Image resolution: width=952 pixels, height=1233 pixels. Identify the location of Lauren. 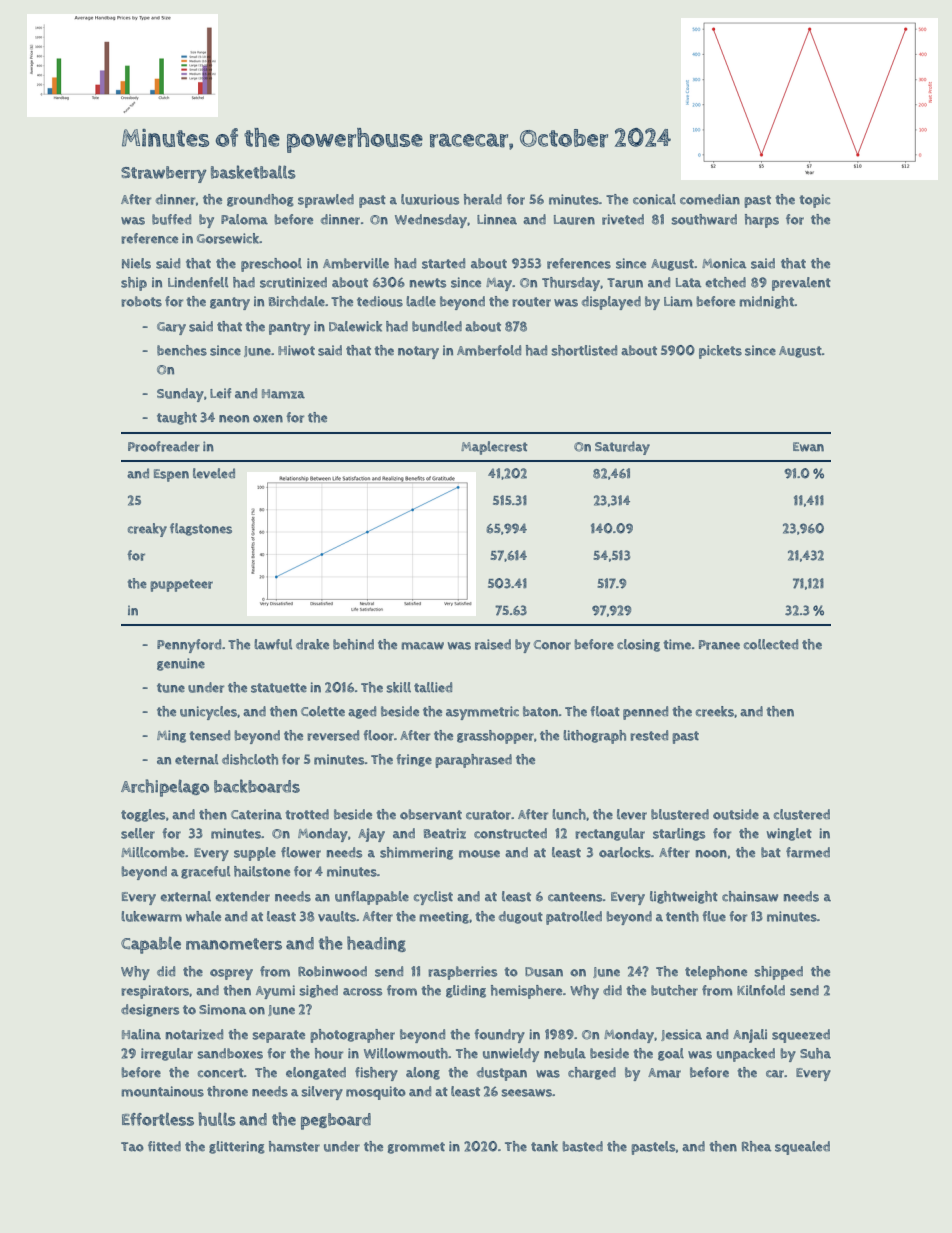
(574, 220).
